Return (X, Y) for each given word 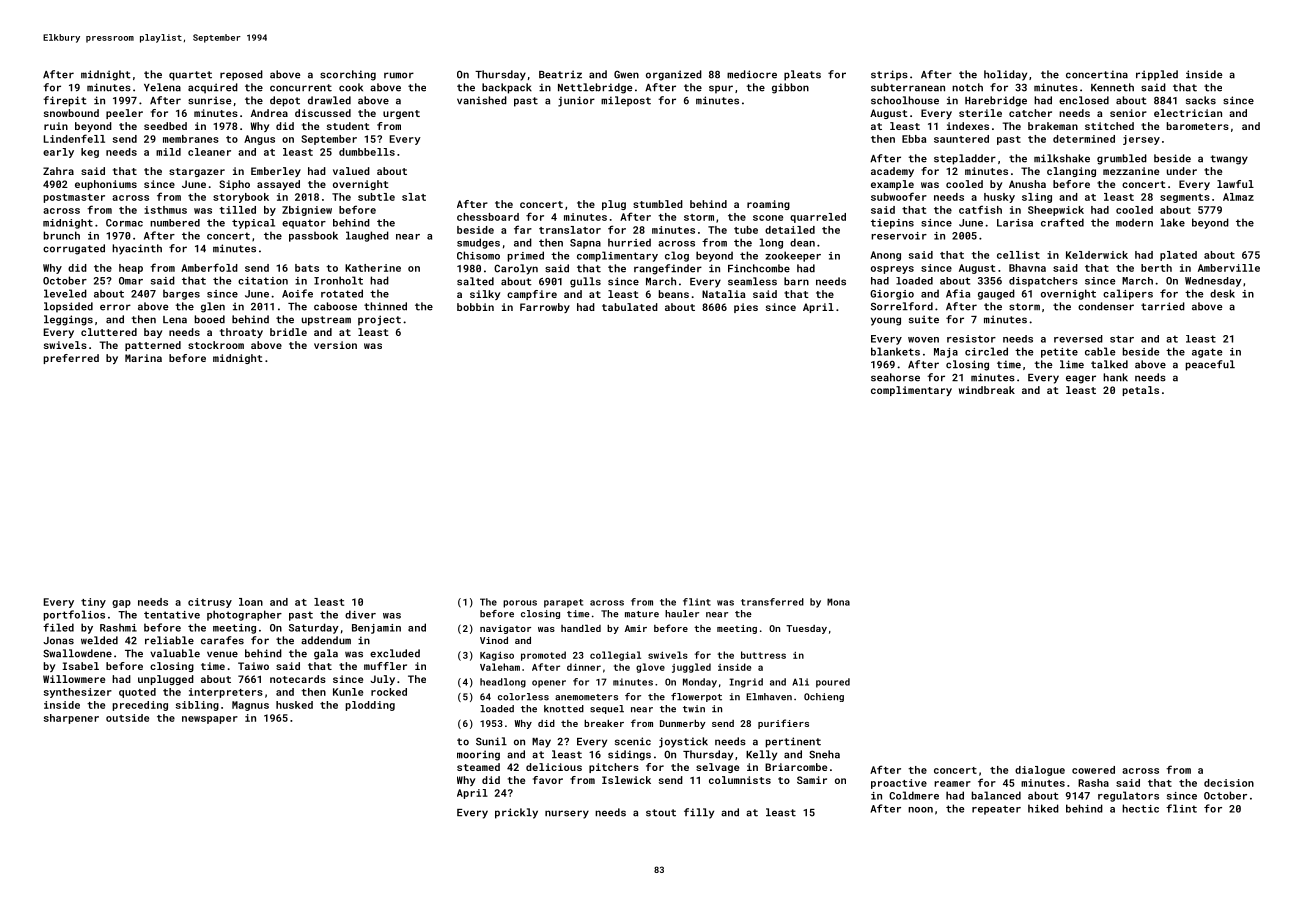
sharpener (71, 719)
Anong (885, 256)
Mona (838, 602)
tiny (93, 603)
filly (699, 813)
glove (650, 668)
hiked (1043, 808)
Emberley (276, 172)
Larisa (1015, 223)
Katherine (373, 268)
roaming (768, 205)
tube (746, 230)
